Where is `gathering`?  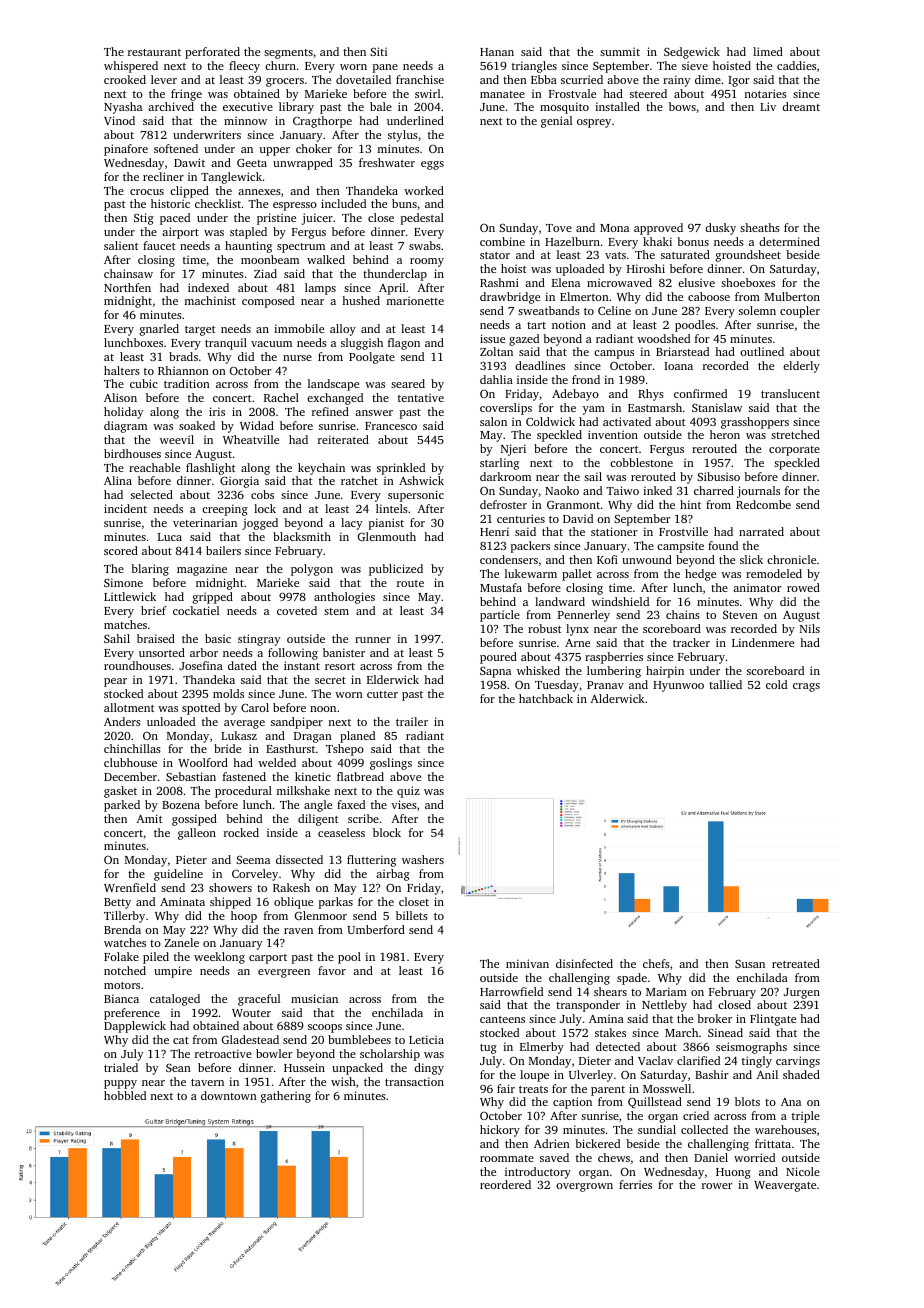 gathering is located at coordinates (286, 1097).
